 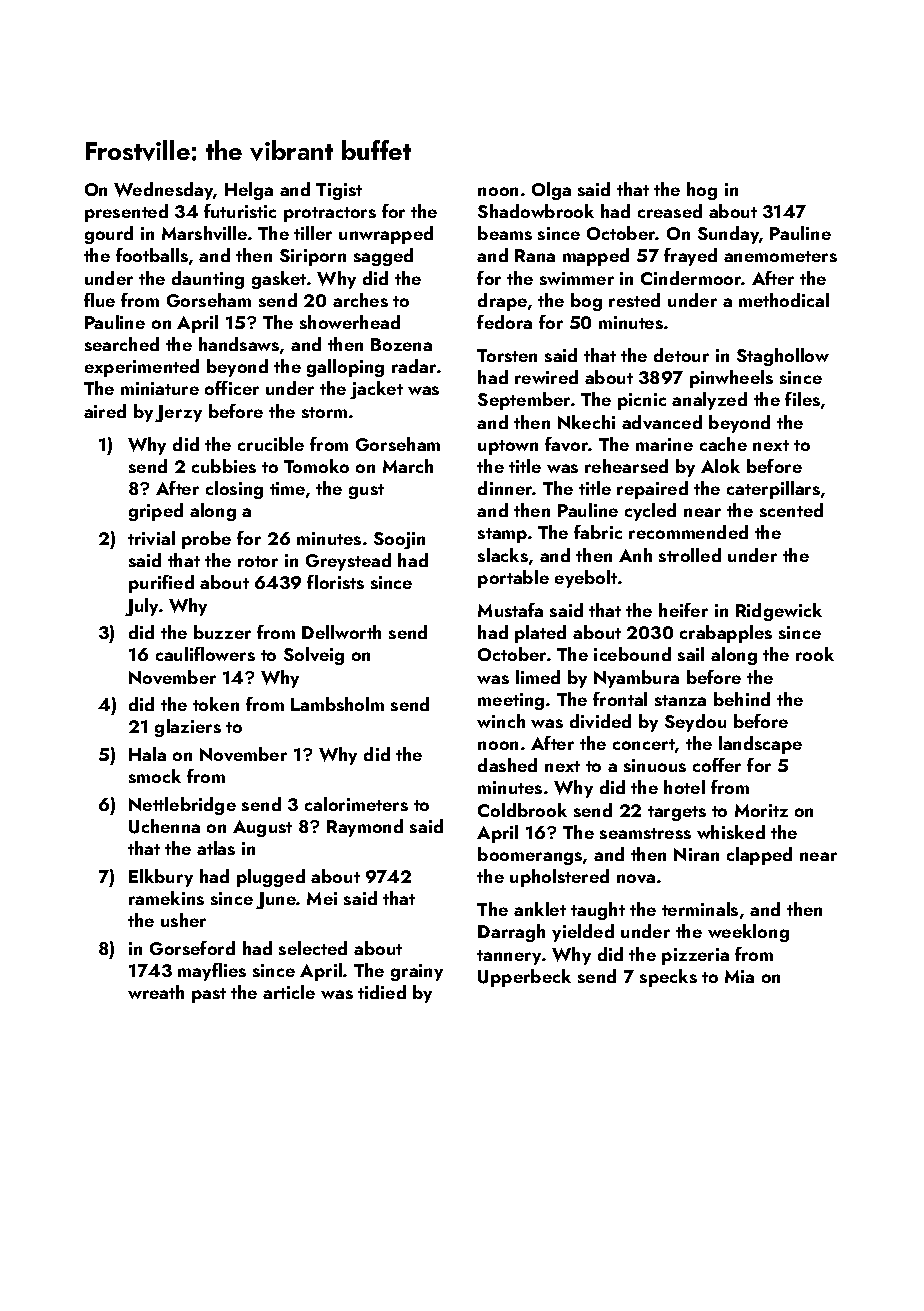 What do you see at coordinates (122, 344) in the screenshot?
I see `searched` at bounding box center [122, 344].
